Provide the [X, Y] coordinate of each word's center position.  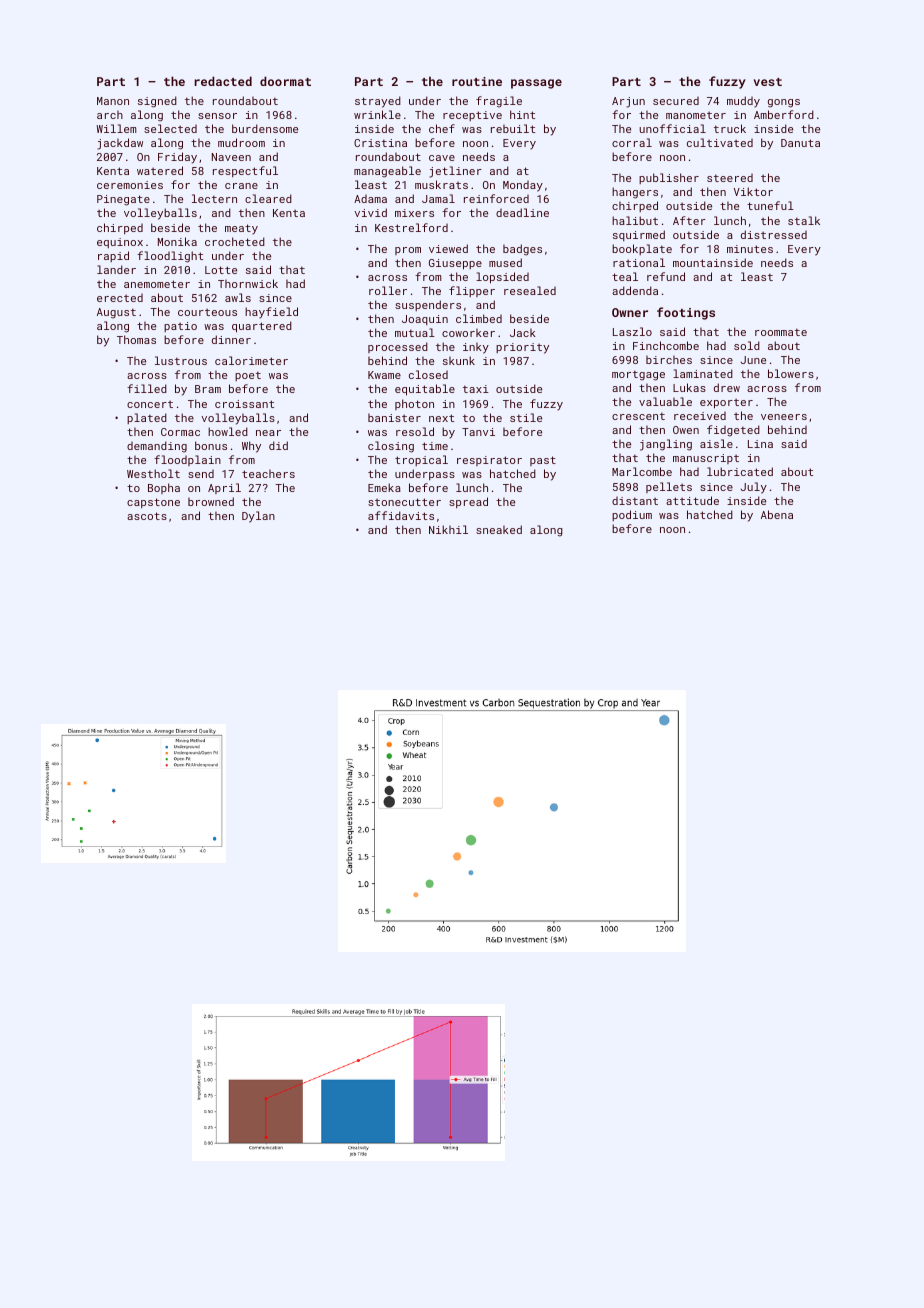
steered [730, 178]
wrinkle [377, 114]
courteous [207, 312]
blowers [791, 373]
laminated [703, 373]
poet [248, 376]
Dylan [258, 517]
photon [414, 404]
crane [241, 186]
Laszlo [632, 331]
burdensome [265, 128]
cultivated [720, 142]
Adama [370, 199]
